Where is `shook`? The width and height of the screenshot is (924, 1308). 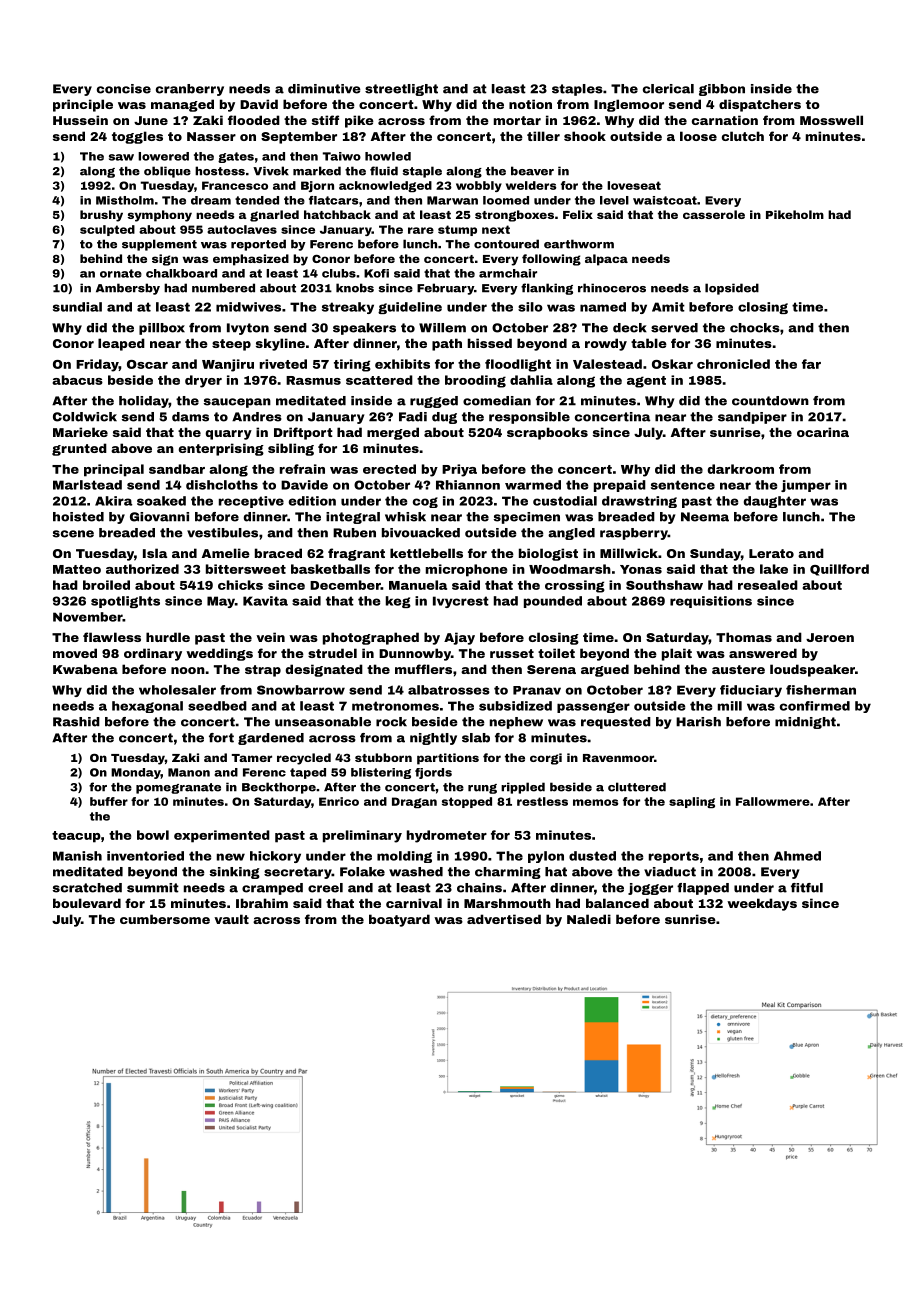
shook is located at coordinates (585, 136).
